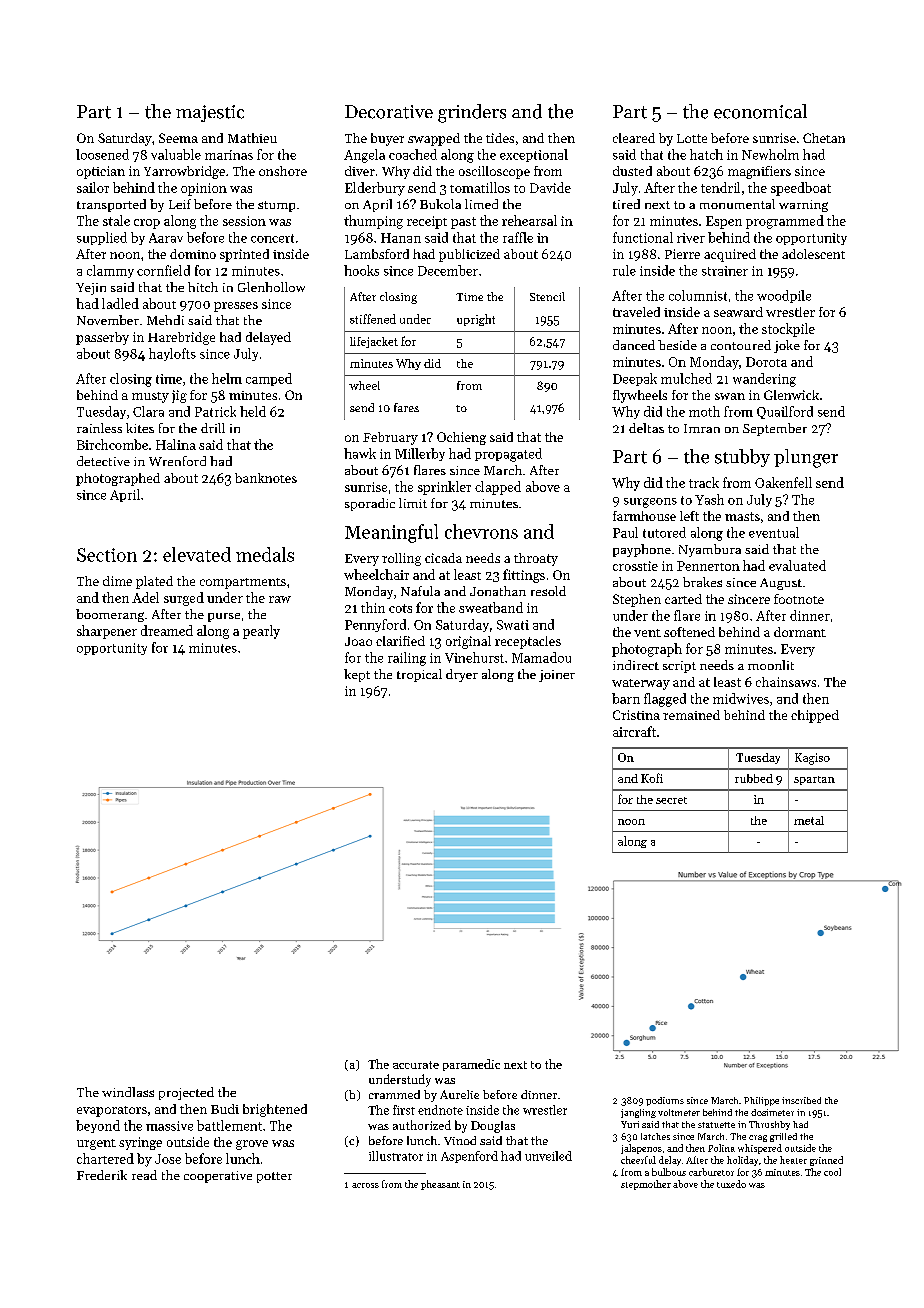 The image size is (924, 1308). I want to click on grinders, so click(472, 113).
